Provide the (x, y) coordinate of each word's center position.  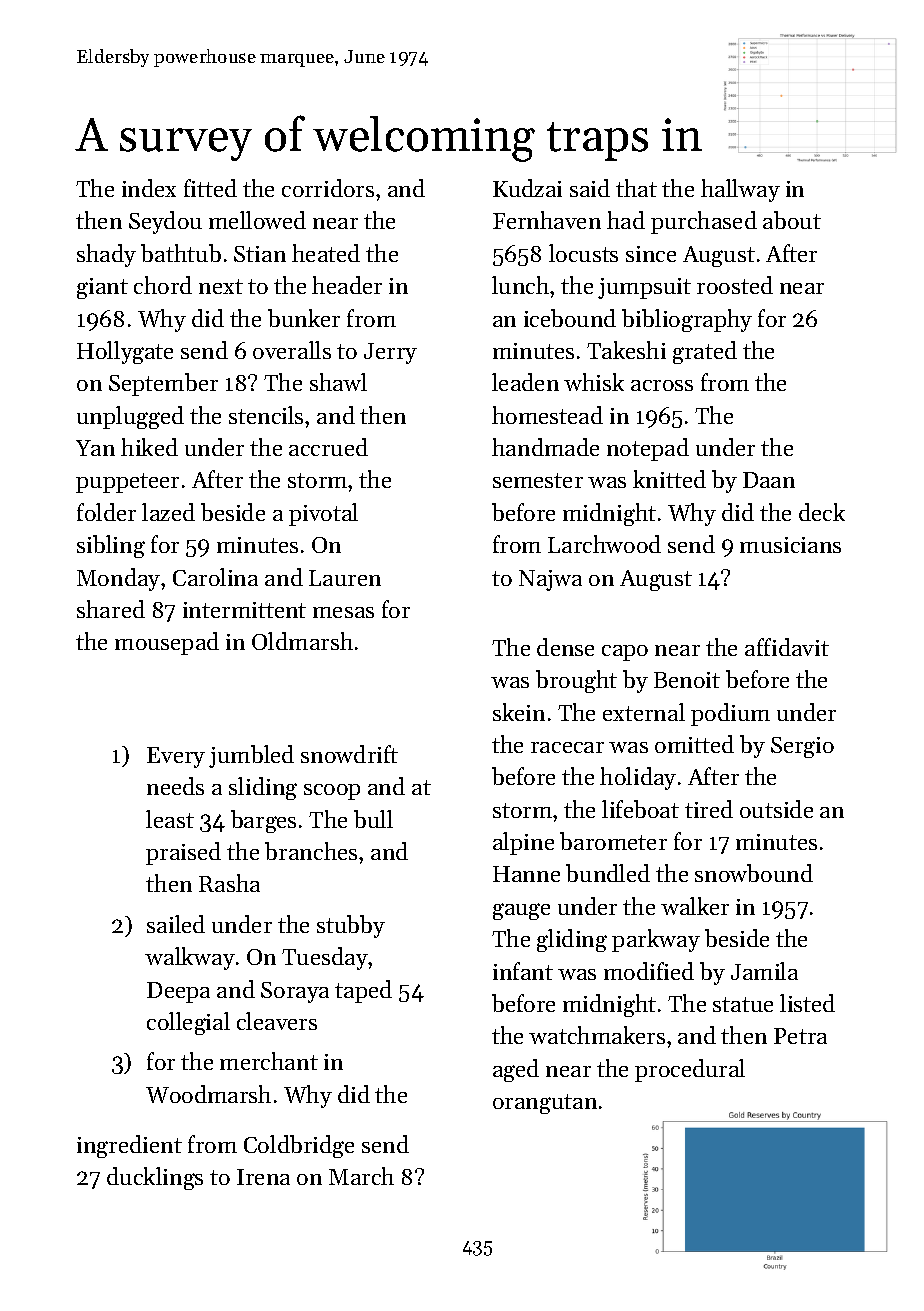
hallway (740, 190)
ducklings (155, 1178)
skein (519, 712)
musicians (790, 545)
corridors (328, 188)
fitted (210, 188)
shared (111, 609)
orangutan (545, 1104)
